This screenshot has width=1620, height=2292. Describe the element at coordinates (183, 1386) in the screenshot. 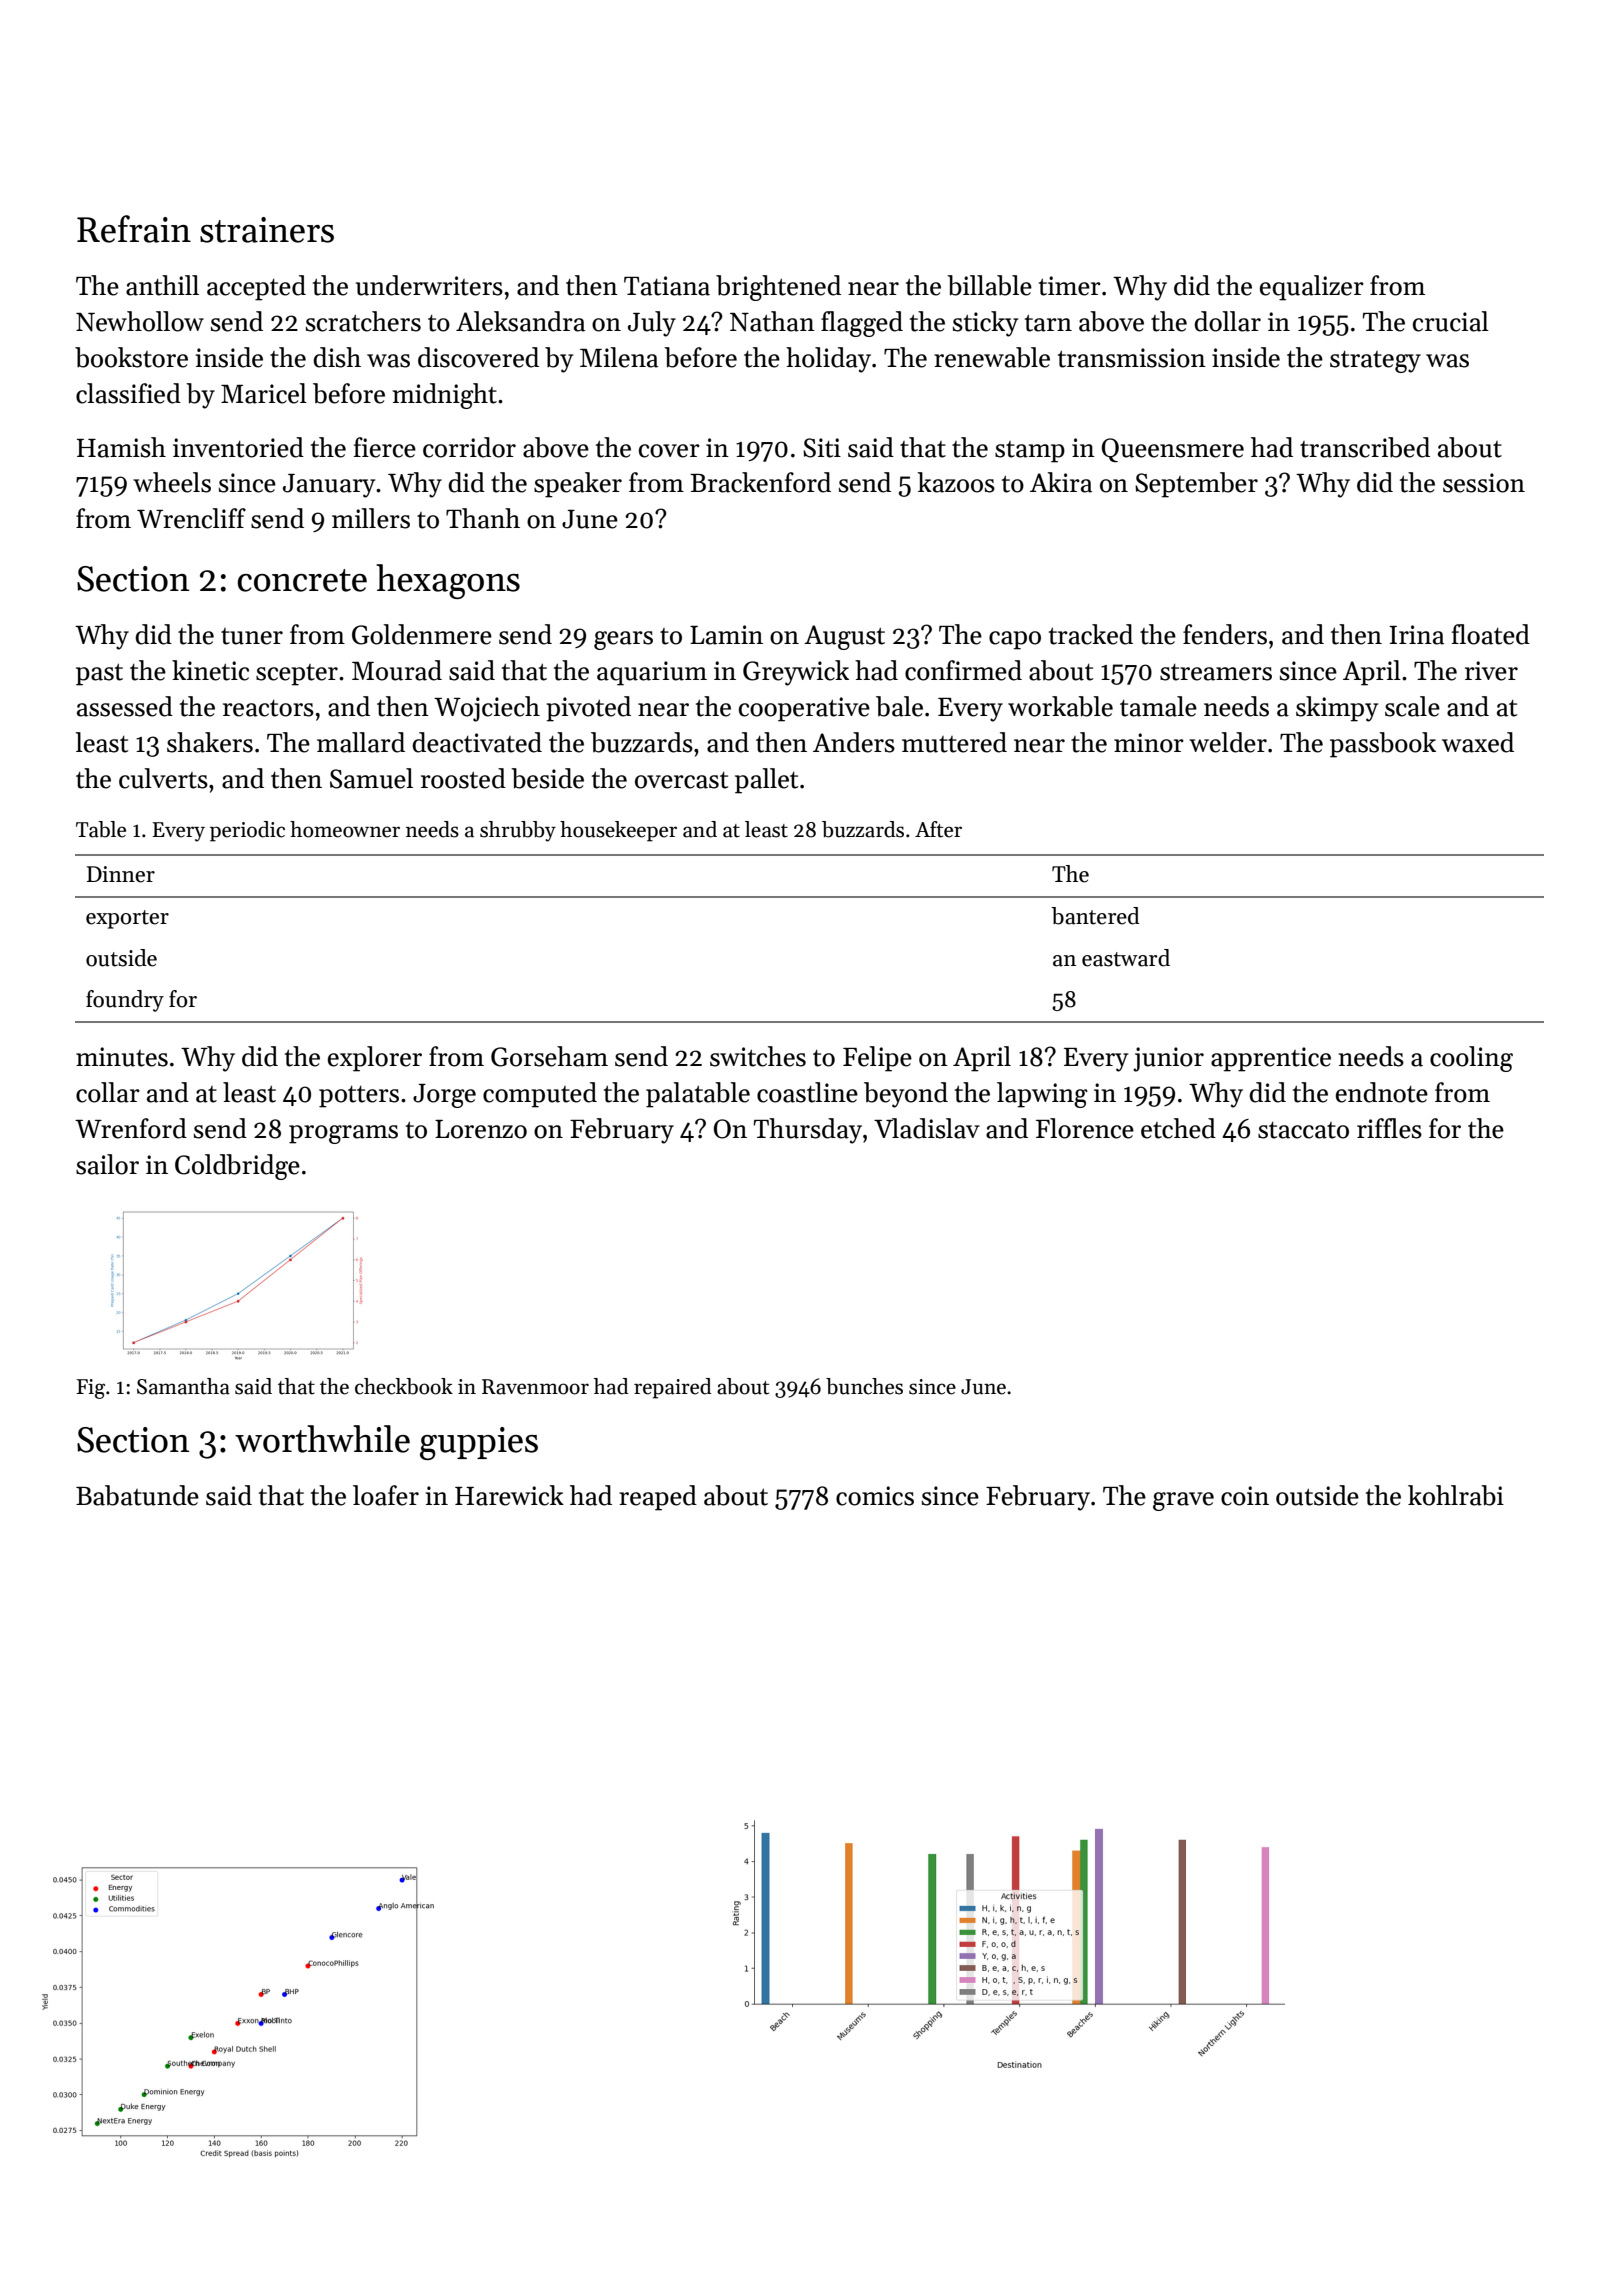

I see `Samantha` at that location.
